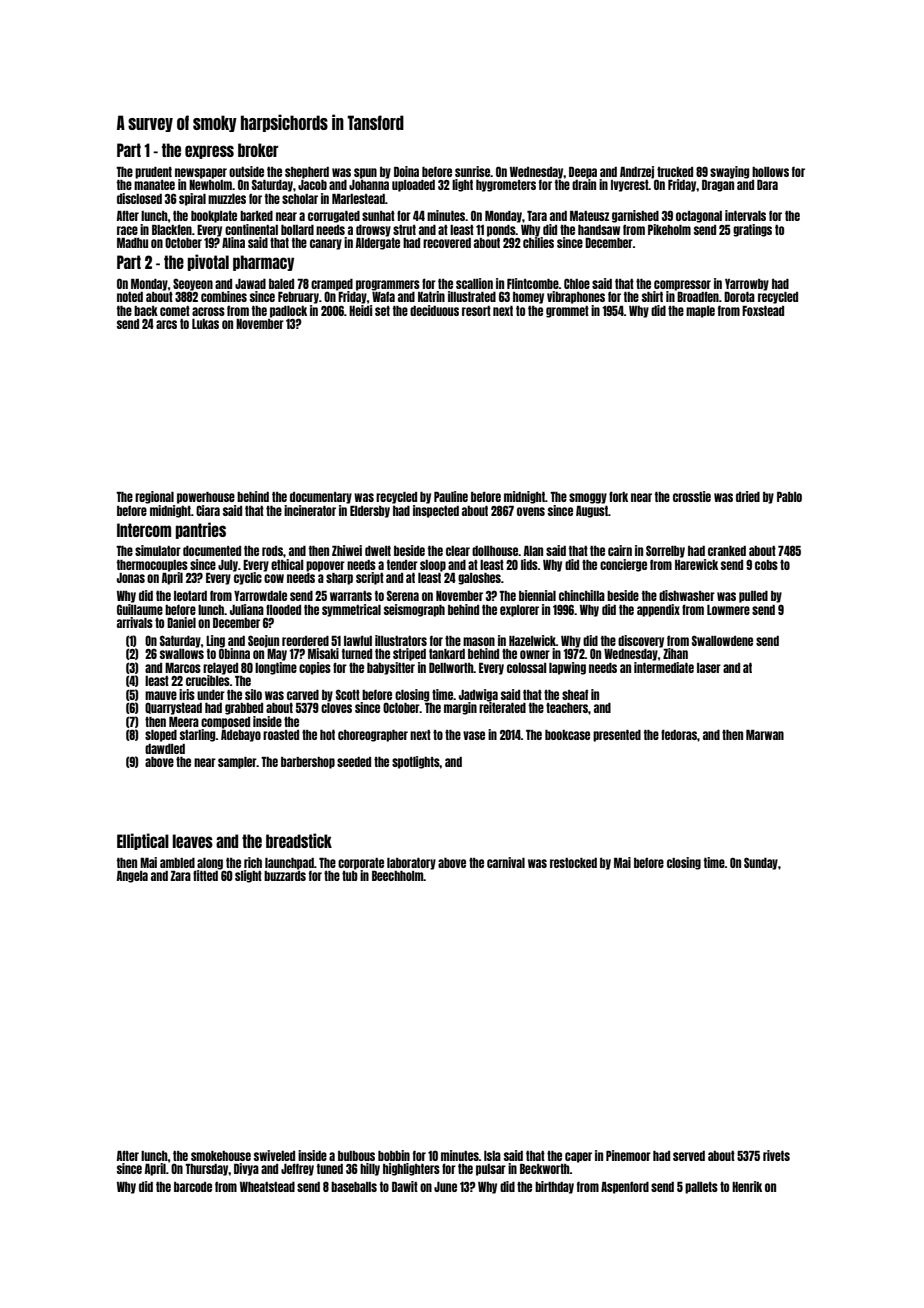 The height and width of the screenshot is (1308, 924). What do you see at coordinates (776, 1155) in the screenshot?
I see `rivets` at bounding box center [776, 1155].
